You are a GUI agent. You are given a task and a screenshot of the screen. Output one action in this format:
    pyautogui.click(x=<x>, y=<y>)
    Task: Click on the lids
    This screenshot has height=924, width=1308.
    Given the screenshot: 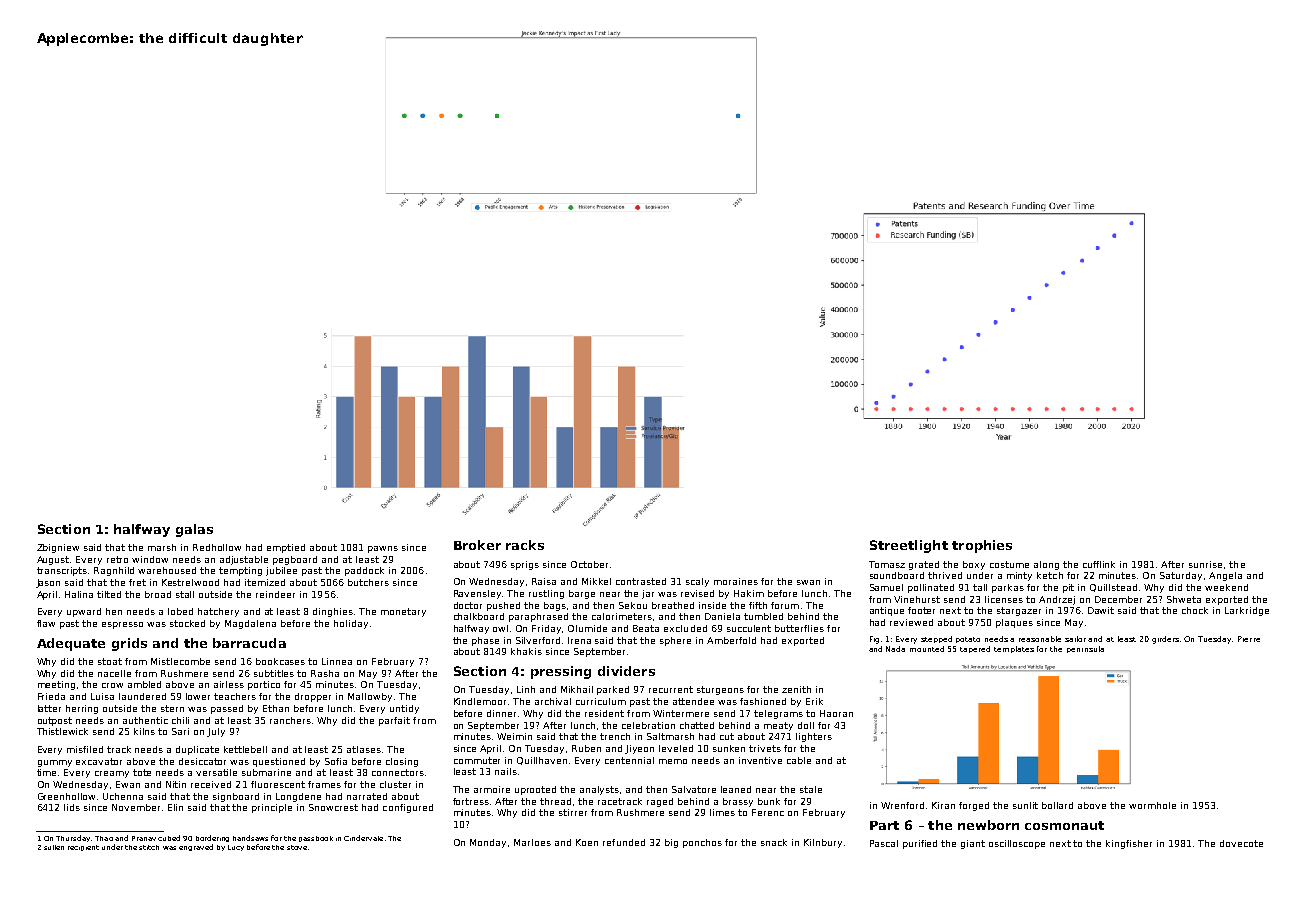 What is the action you would take?
    pyautogui.click(x=72, y=807)
